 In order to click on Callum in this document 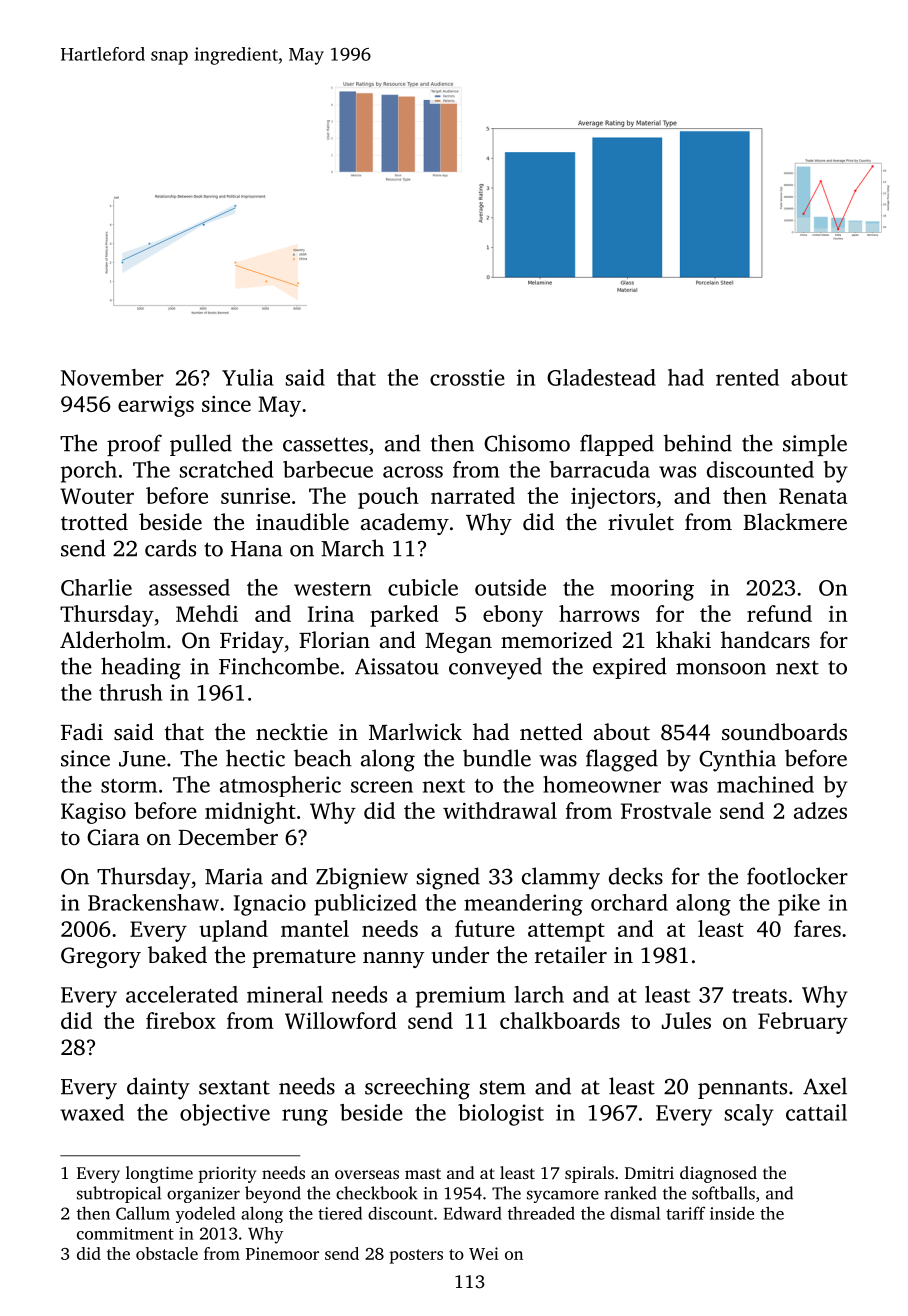, I will do `click(143, 1213)`.
